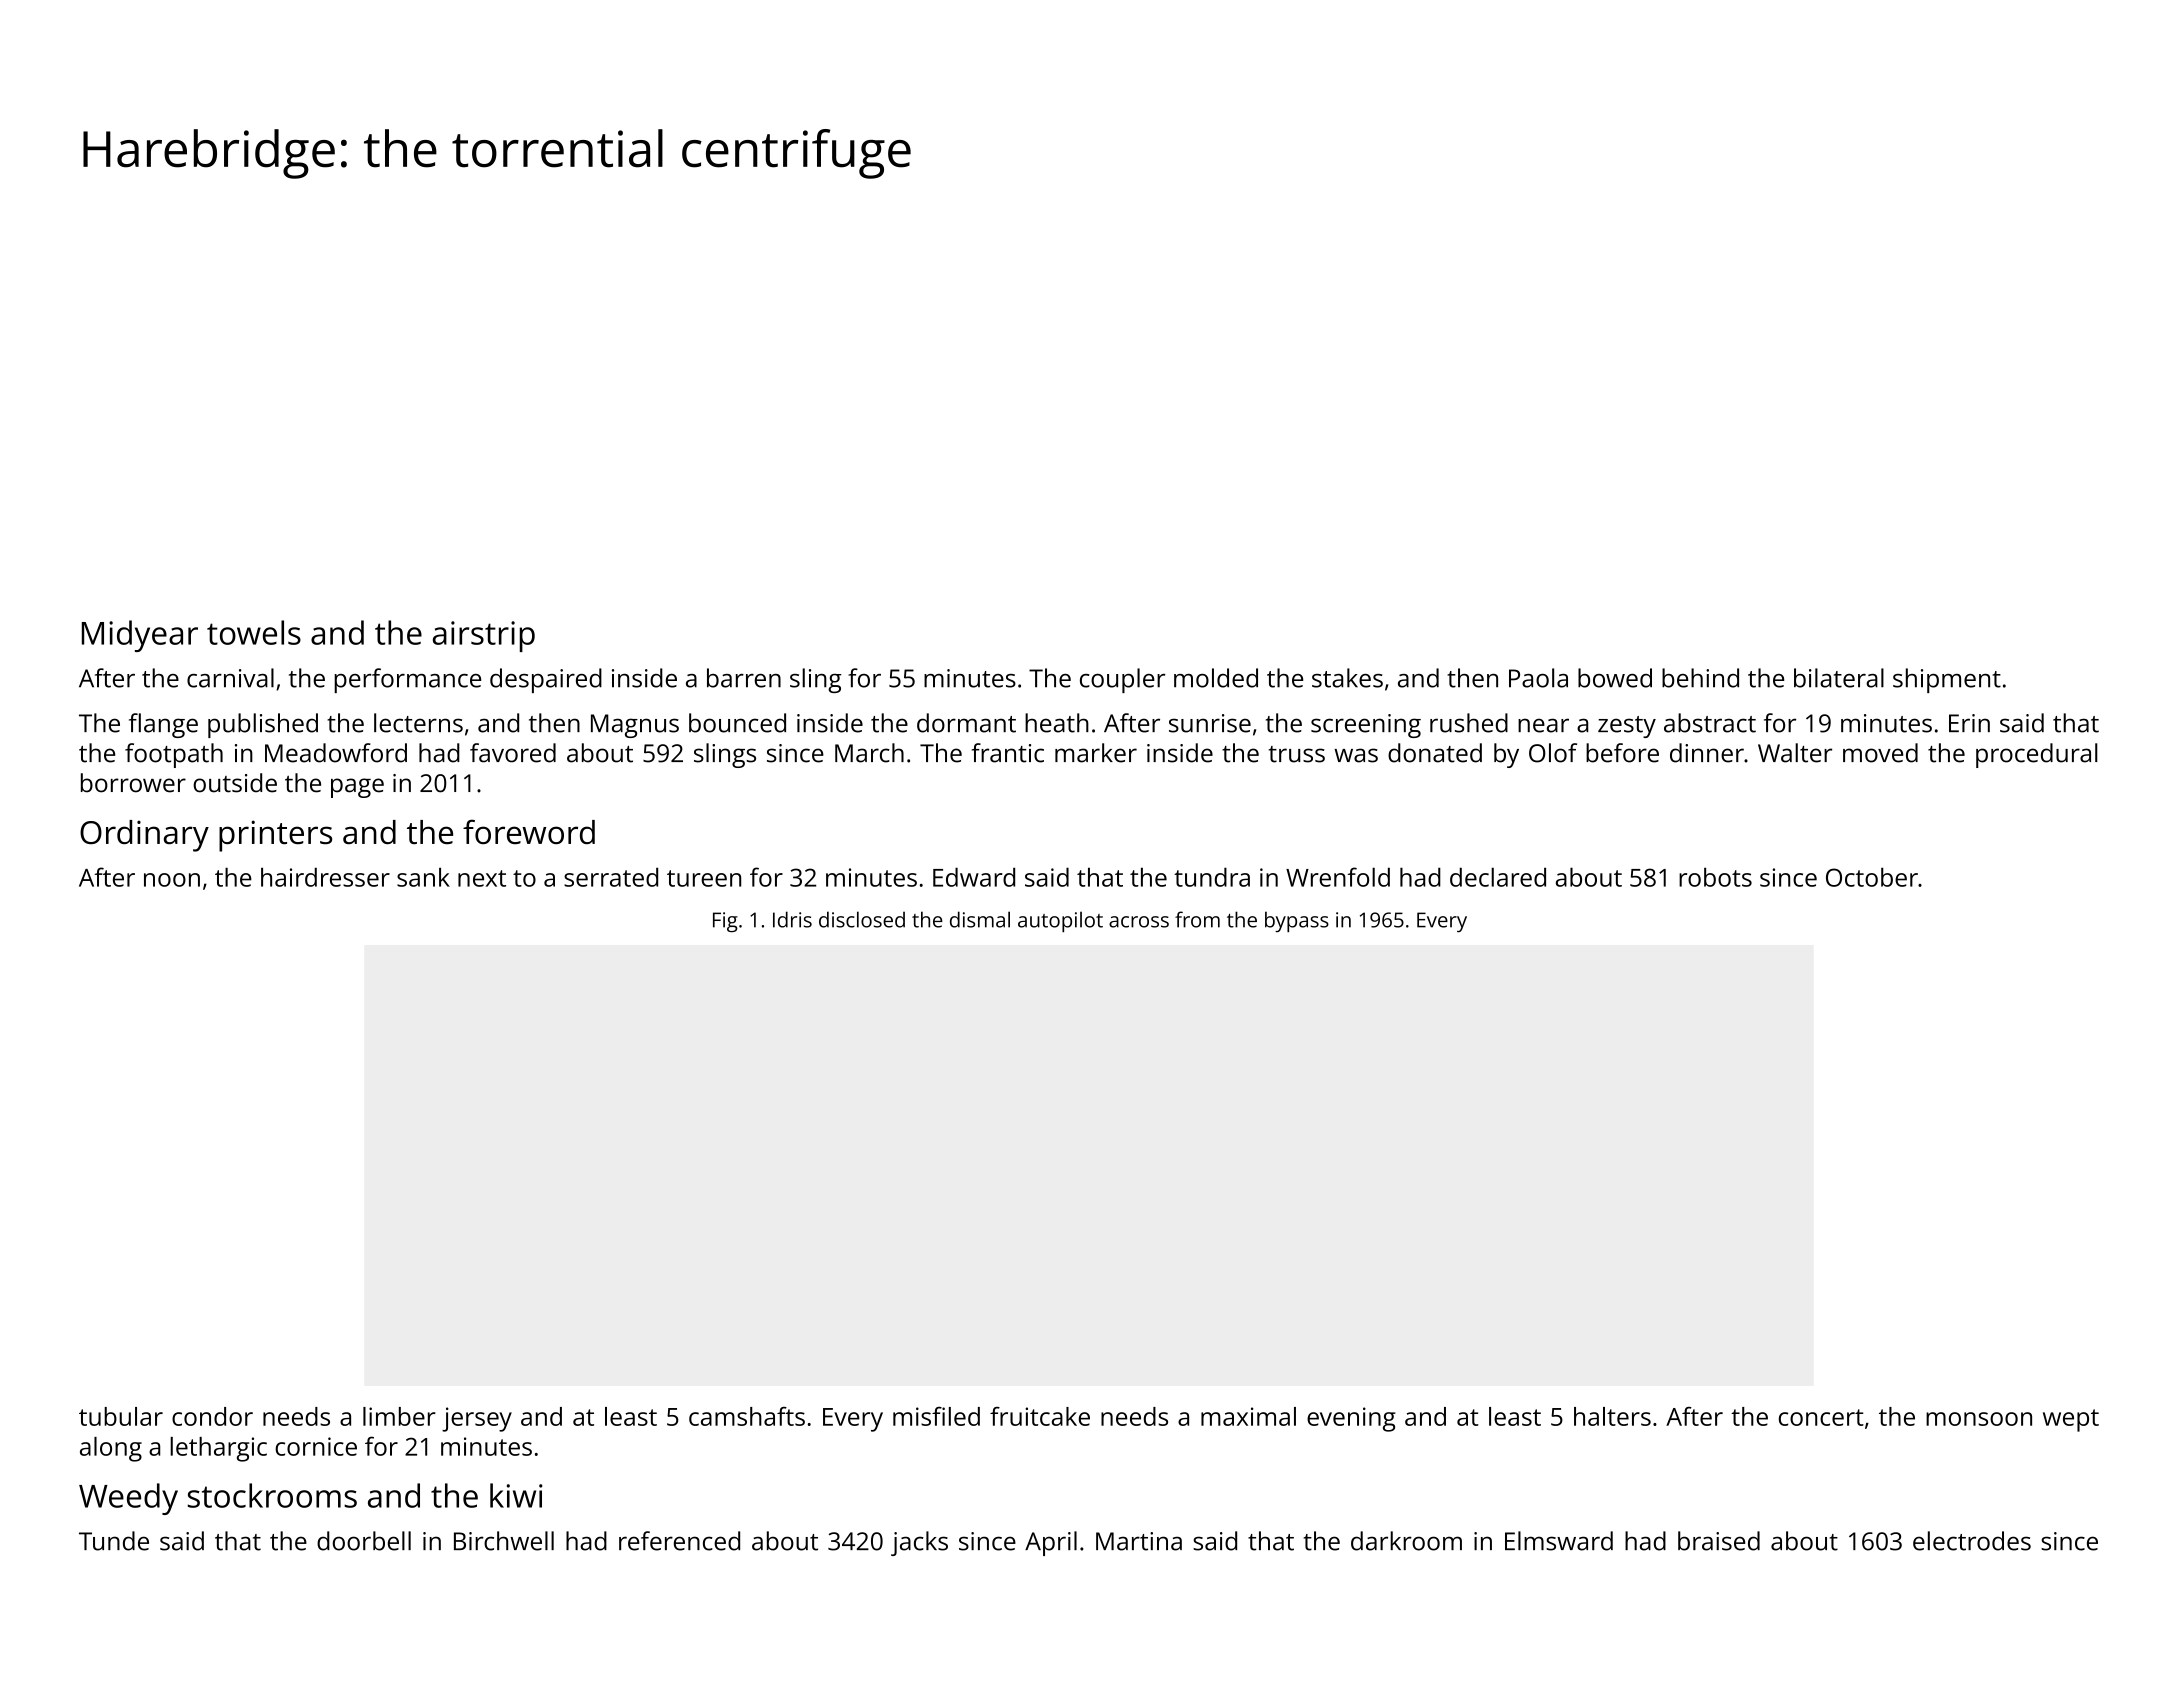 The width and height of the image is (2178, 1683). Describe the element at coordinates (1498, 877) in the image. I see `declared` at that location.
